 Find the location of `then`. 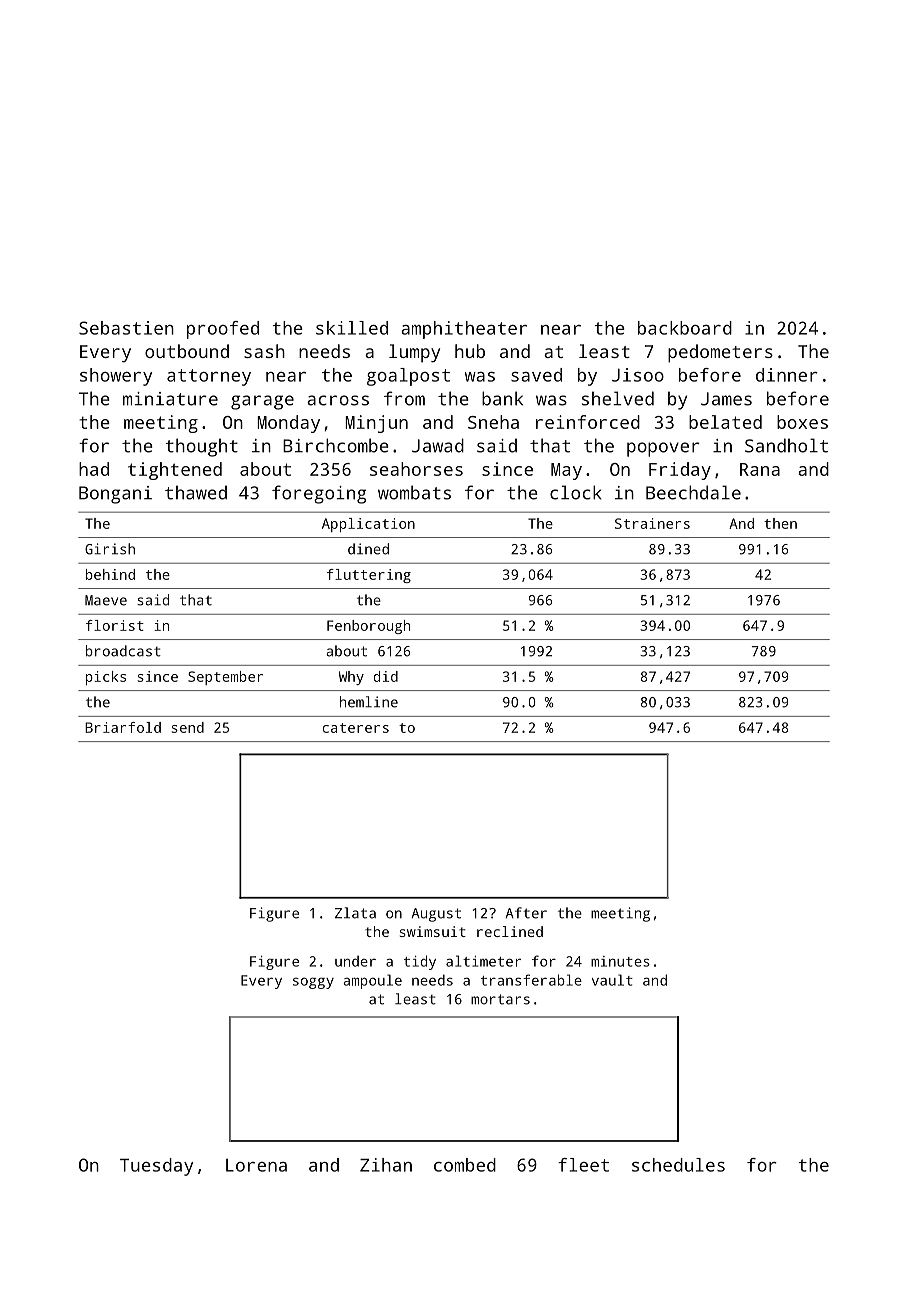

then is located at coordinates (780, 523).
